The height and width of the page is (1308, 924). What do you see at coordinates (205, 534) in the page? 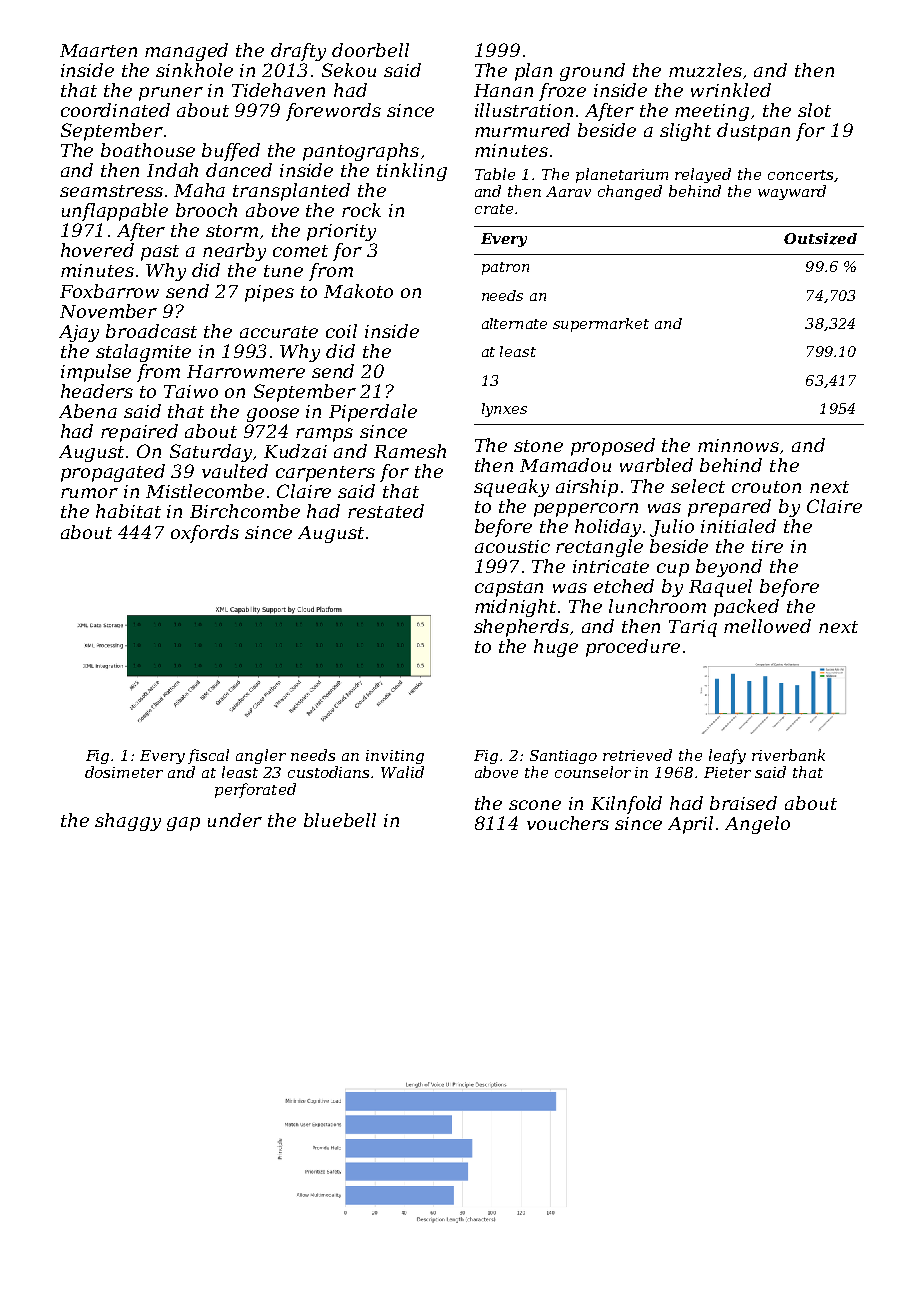
I see `oxfords` at bounding box center [205, 534].
